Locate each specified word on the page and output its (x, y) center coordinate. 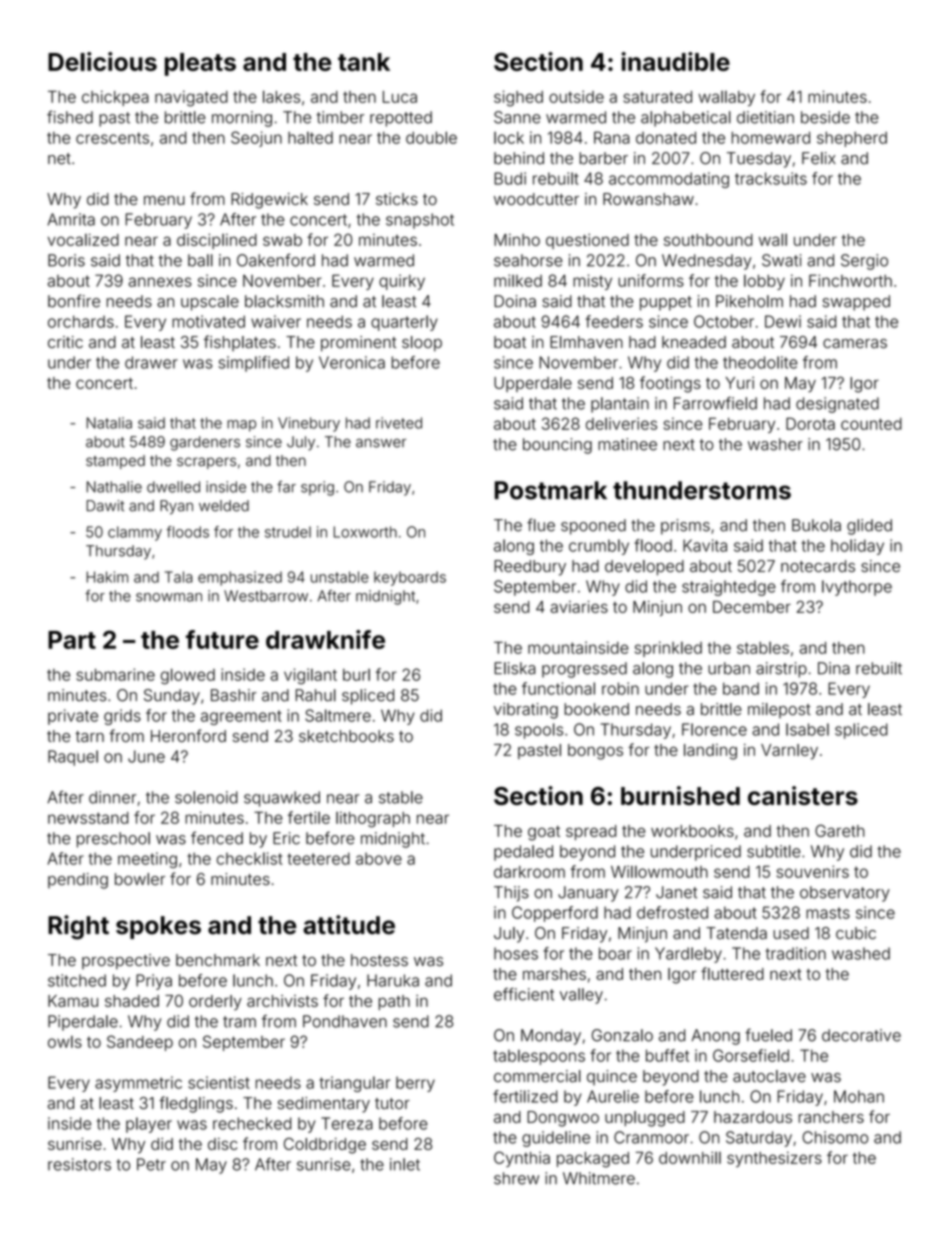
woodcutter (536, 199)
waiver (276, 321)
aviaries (579, 607)
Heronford (188, 735)
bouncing (557, 446)
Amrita (71, 219)
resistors (79, 1164)
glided (869, 527)
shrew (516, 1178)
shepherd (852, 139)
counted (871, 424)
